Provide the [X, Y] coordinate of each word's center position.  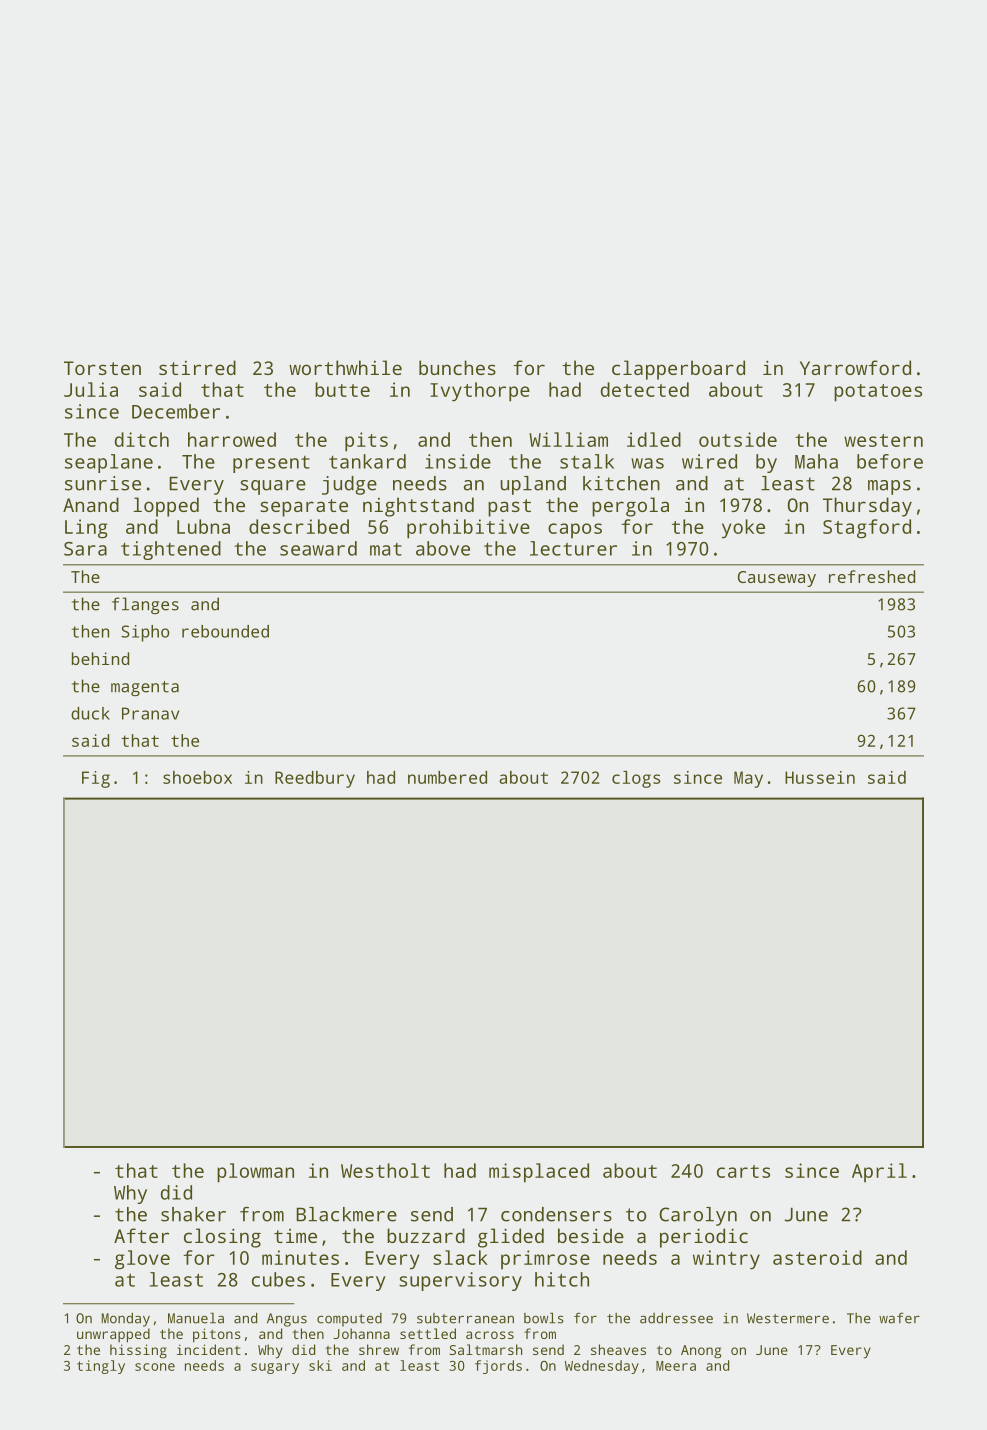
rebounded [225, 631]
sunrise [103, 483]
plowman [255, 1173]
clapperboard [678, 370]
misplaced [539, 1173]
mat [386, 549]
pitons [217, 1335]
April [879, 1173]
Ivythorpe [480, 392]
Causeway [777, 579]
